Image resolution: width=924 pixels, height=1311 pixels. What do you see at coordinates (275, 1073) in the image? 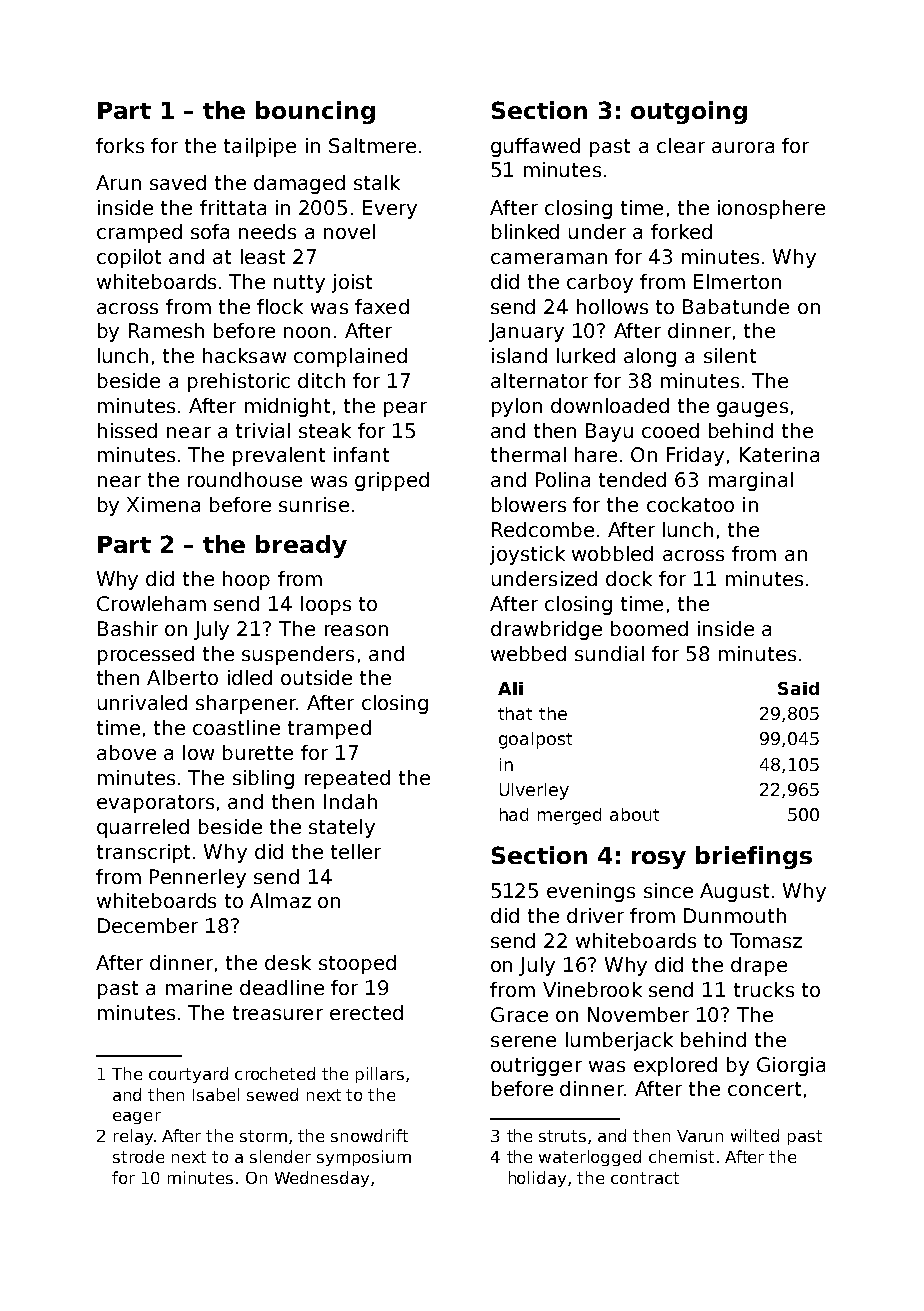
I see `crocheted` at bounding box center [275, 1073].
